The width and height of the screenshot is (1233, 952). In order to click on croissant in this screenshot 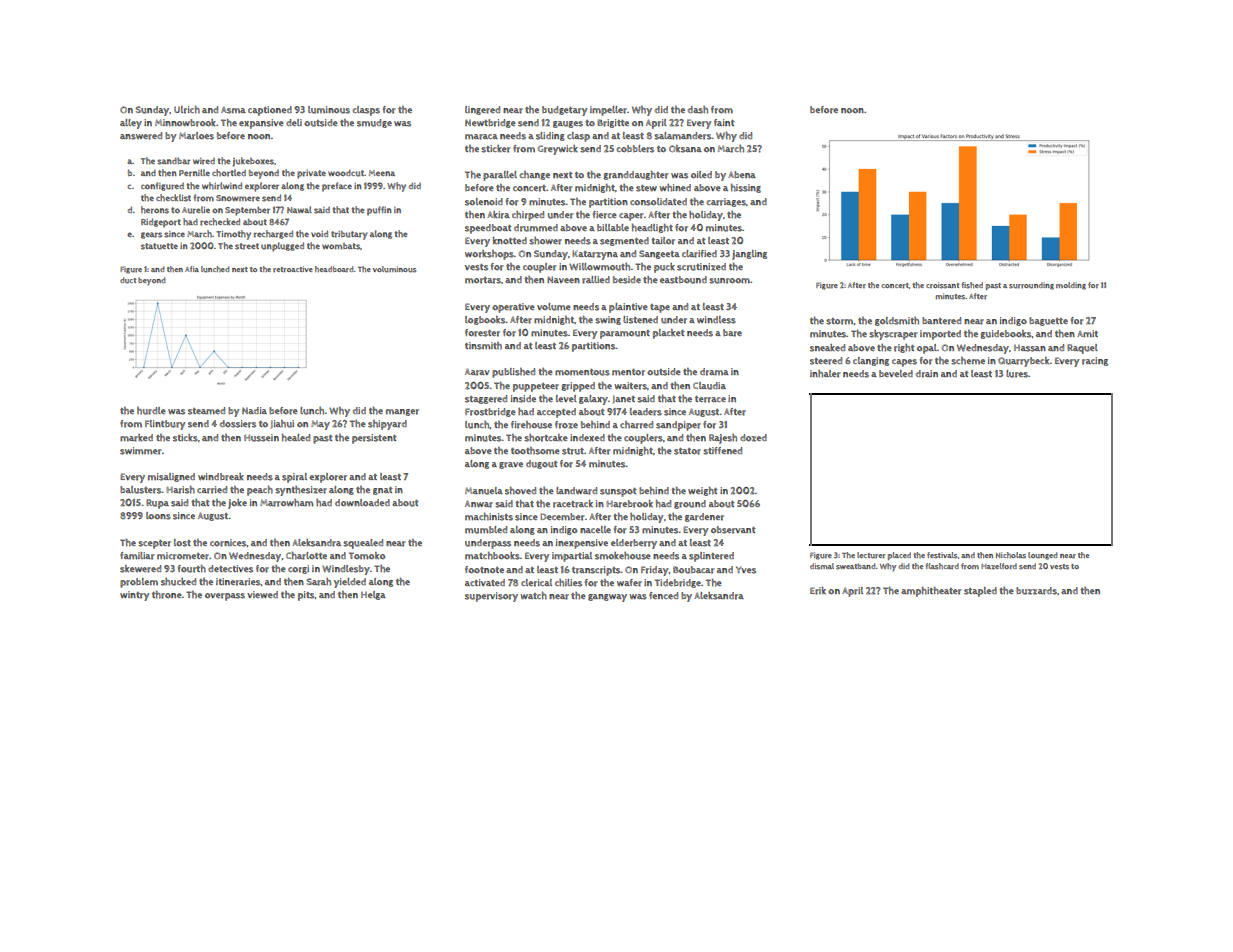, I will do `click(942, 285)`.
